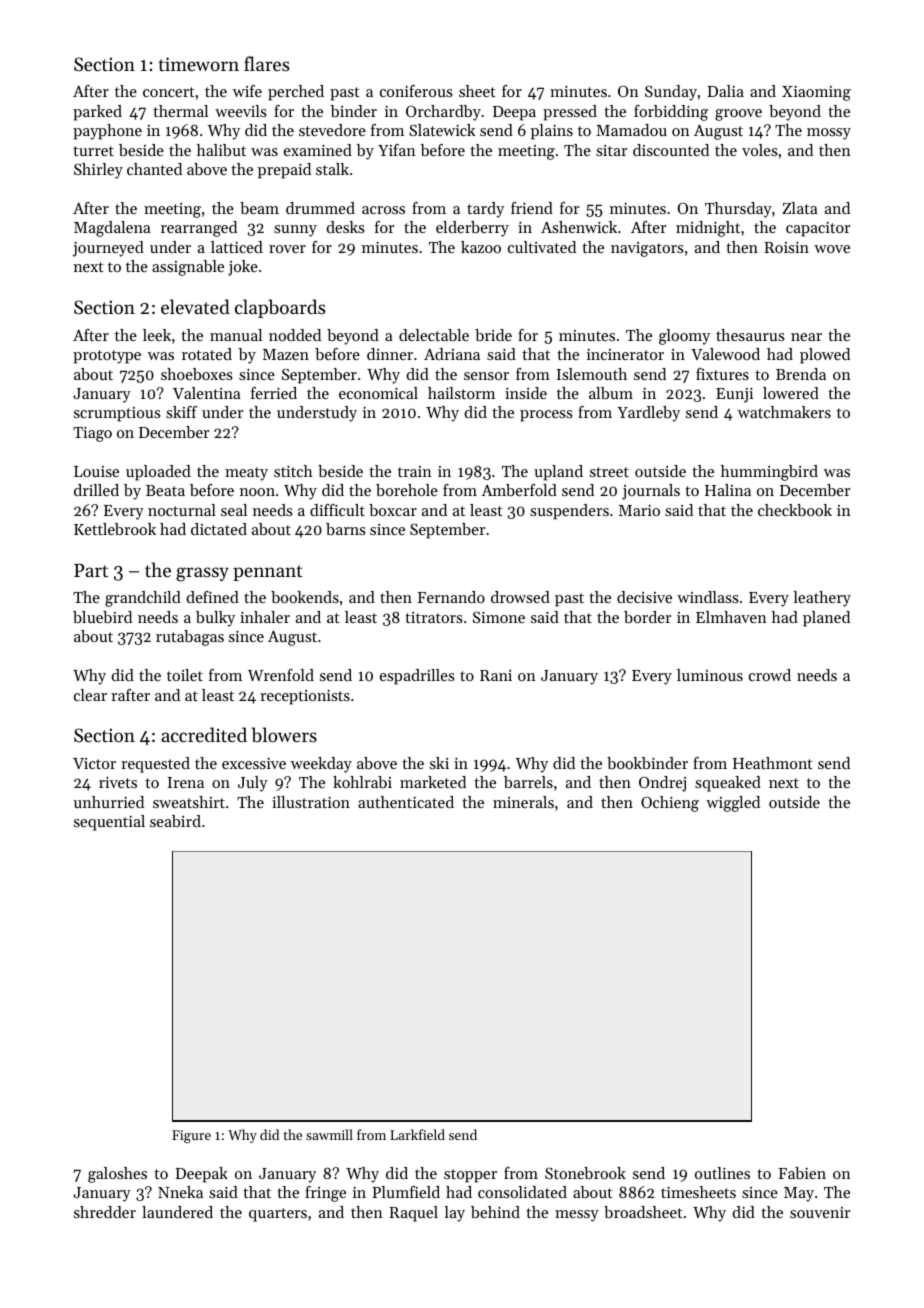  Describe the element at coordinates (318, 150) in the page. I see `examined` at that location.
